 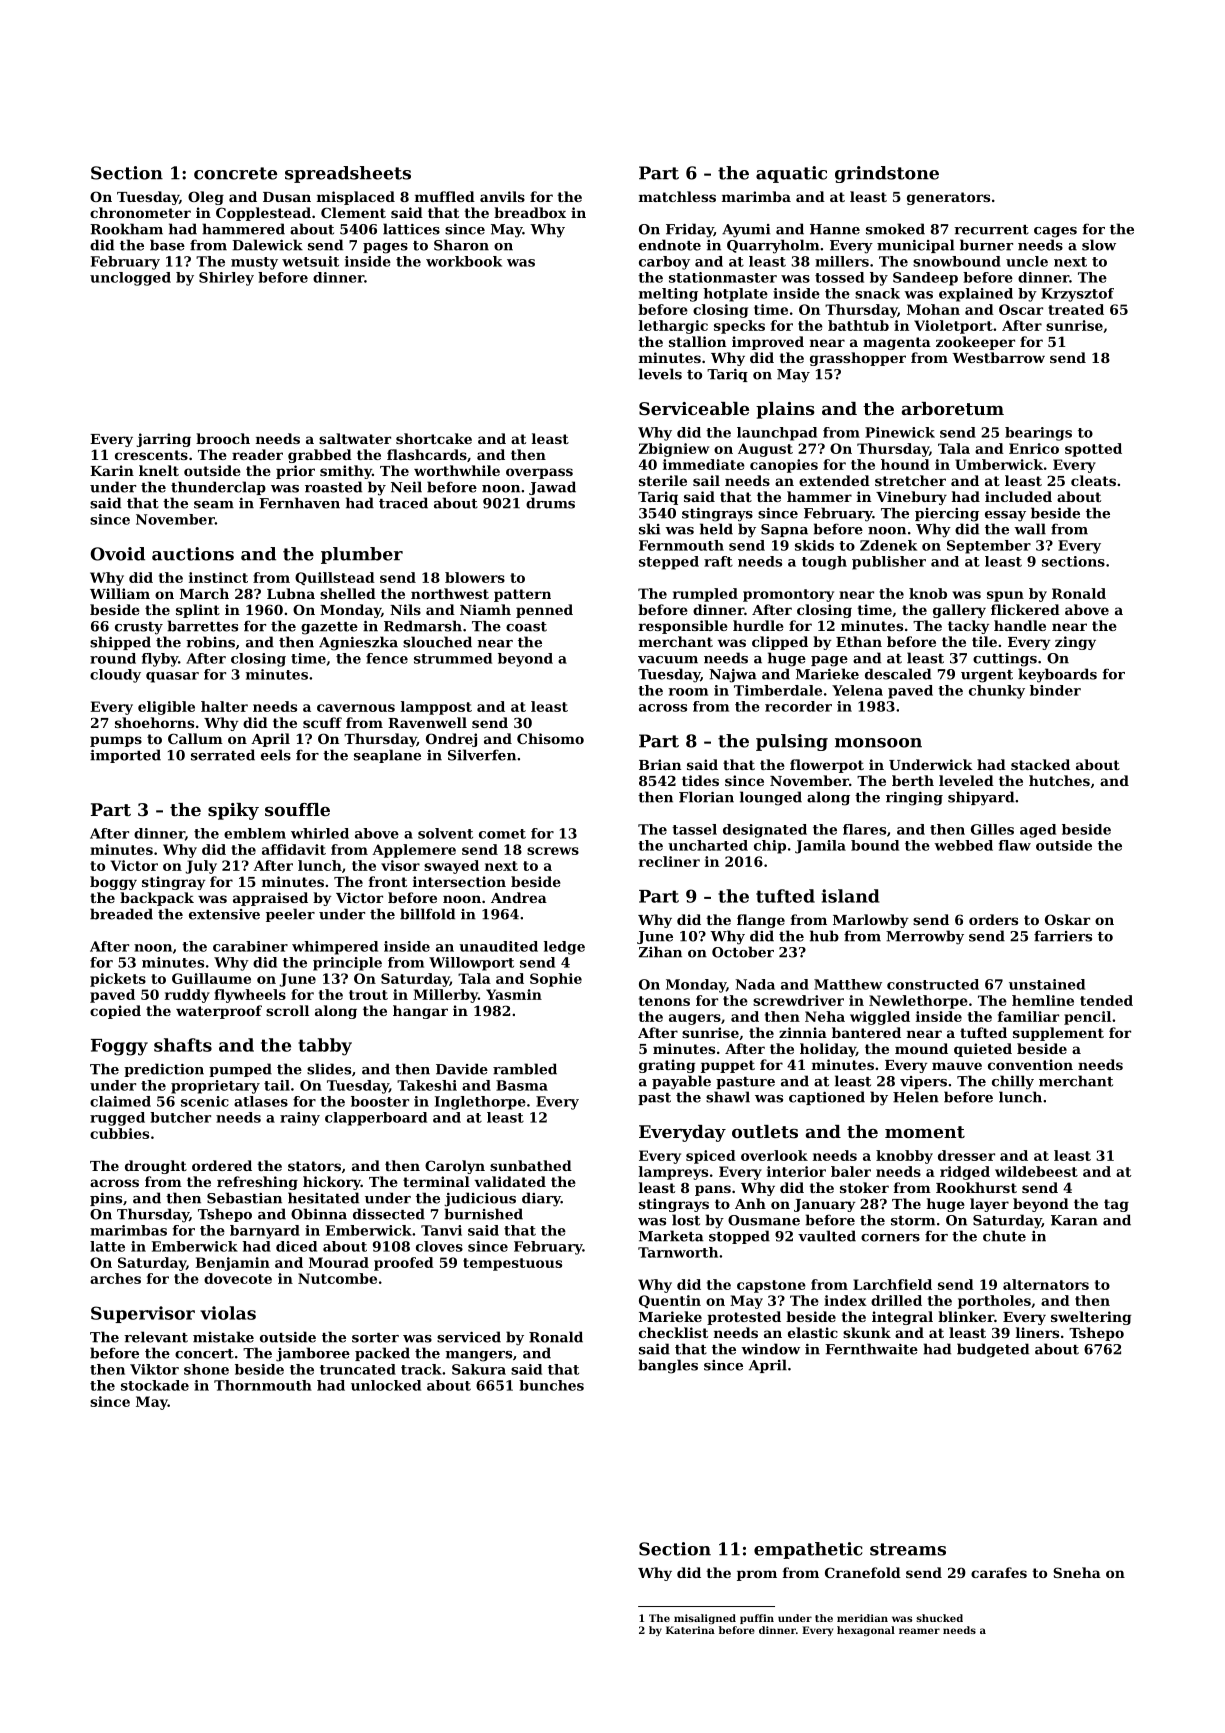 What do you see at coordinates (690, 1630) in the document?
I see `Katerina` at bounding box center [690, 1630].
